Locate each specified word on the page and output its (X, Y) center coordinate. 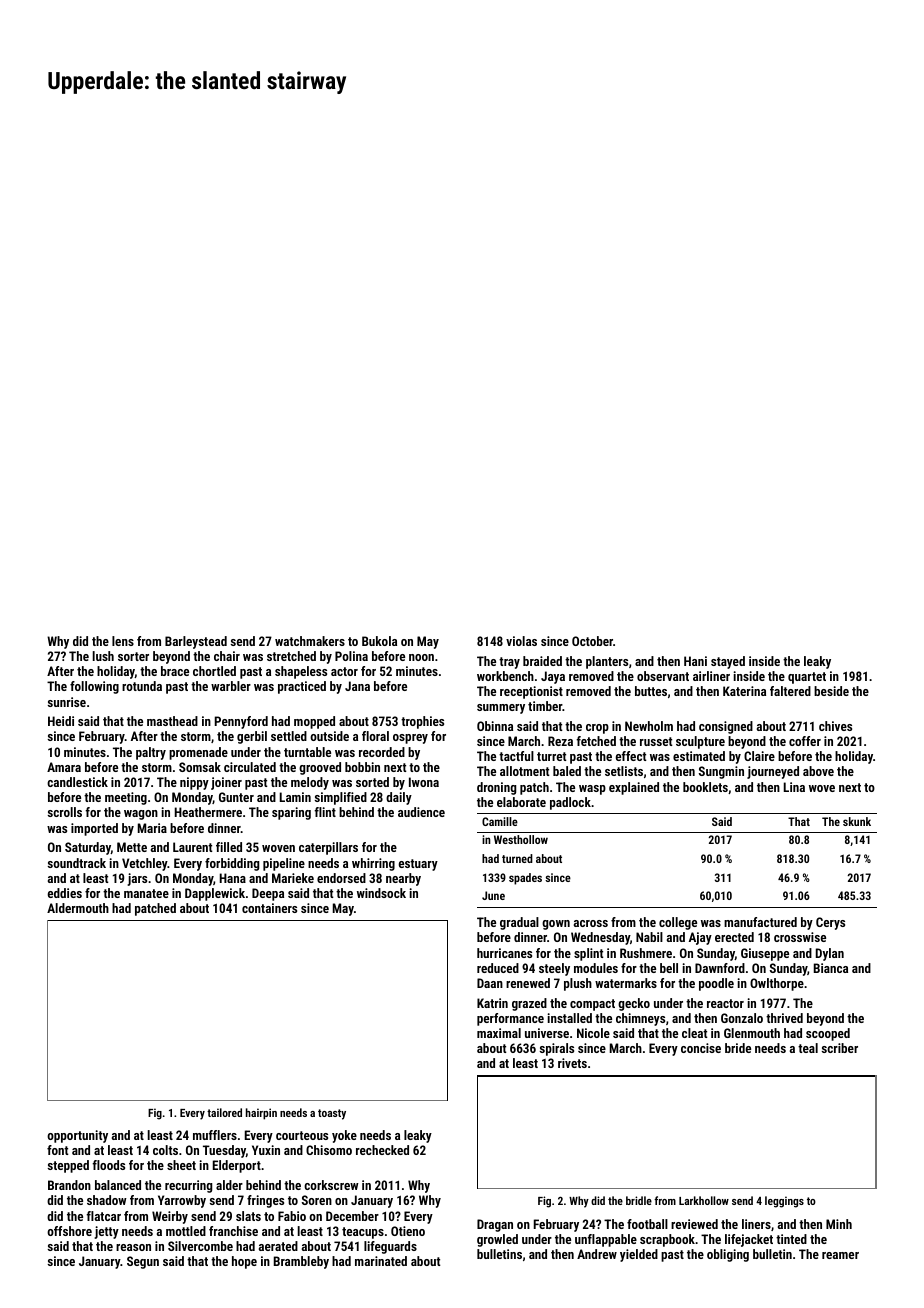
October (592, 641)
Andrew (597, 1254)
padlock (570, 803)
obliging (728, 1255)
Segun (143, 1262)
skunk (857, 821)
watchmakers (310, 641)
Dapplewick (215, 894)
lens (123, 641)
